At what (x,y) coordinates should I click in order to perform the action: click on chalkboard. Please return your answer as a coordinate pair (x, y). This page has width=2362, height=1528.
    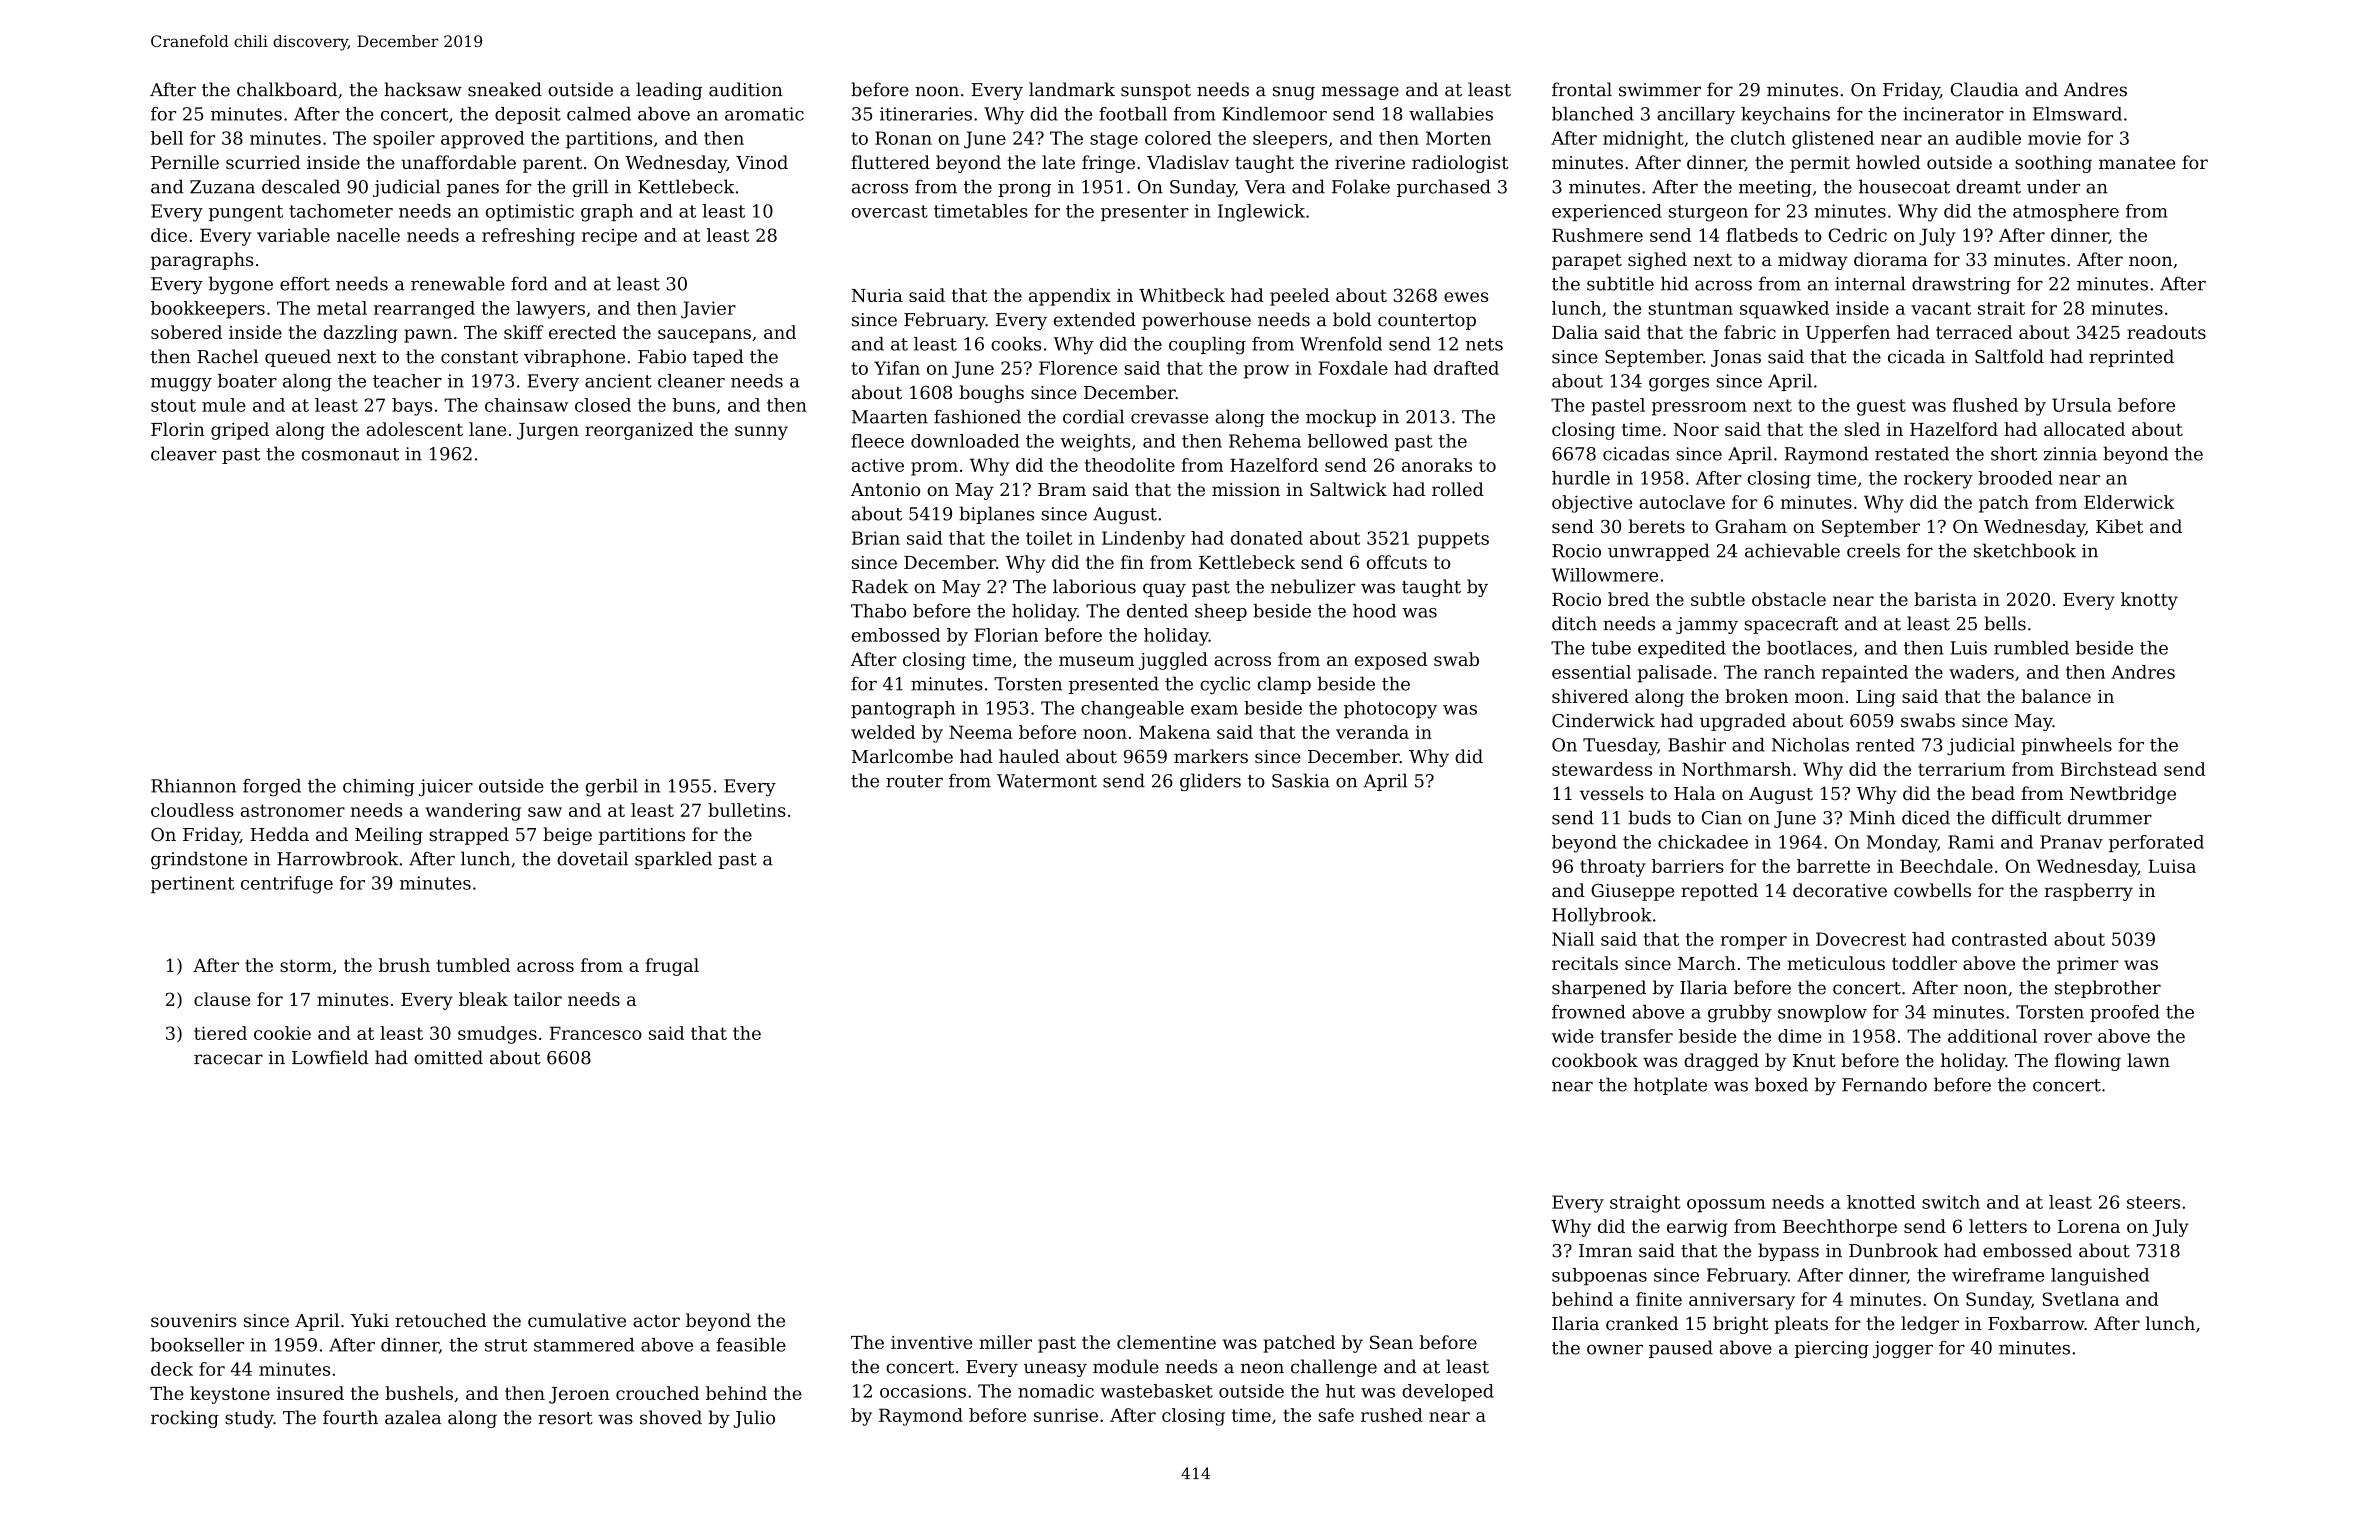
    Looking at the image, I should click on (287, 89).
